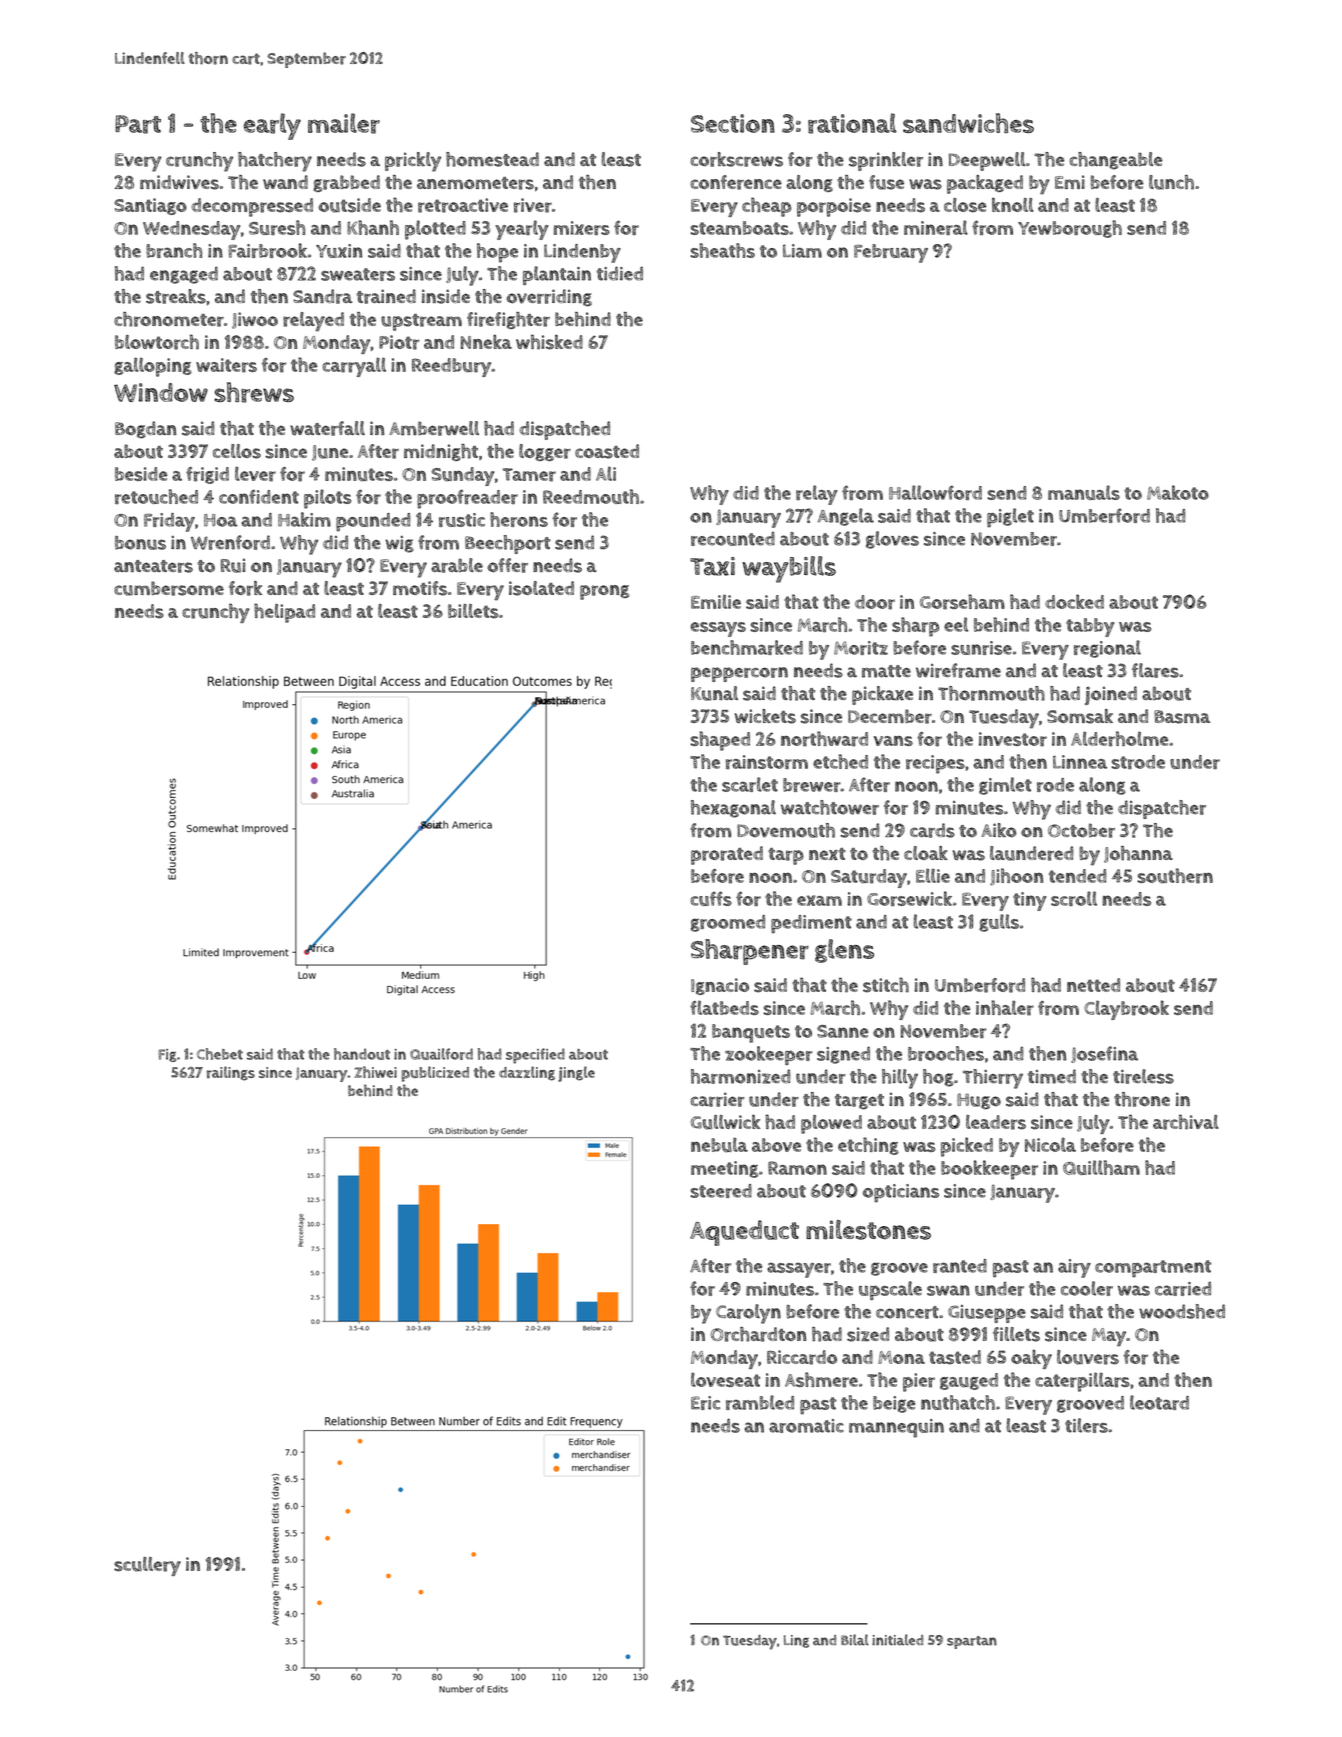 This document has height=1737, width=1342. Describe the element at coordinates (179, 182) in the document. I see `midwives` at that location.
